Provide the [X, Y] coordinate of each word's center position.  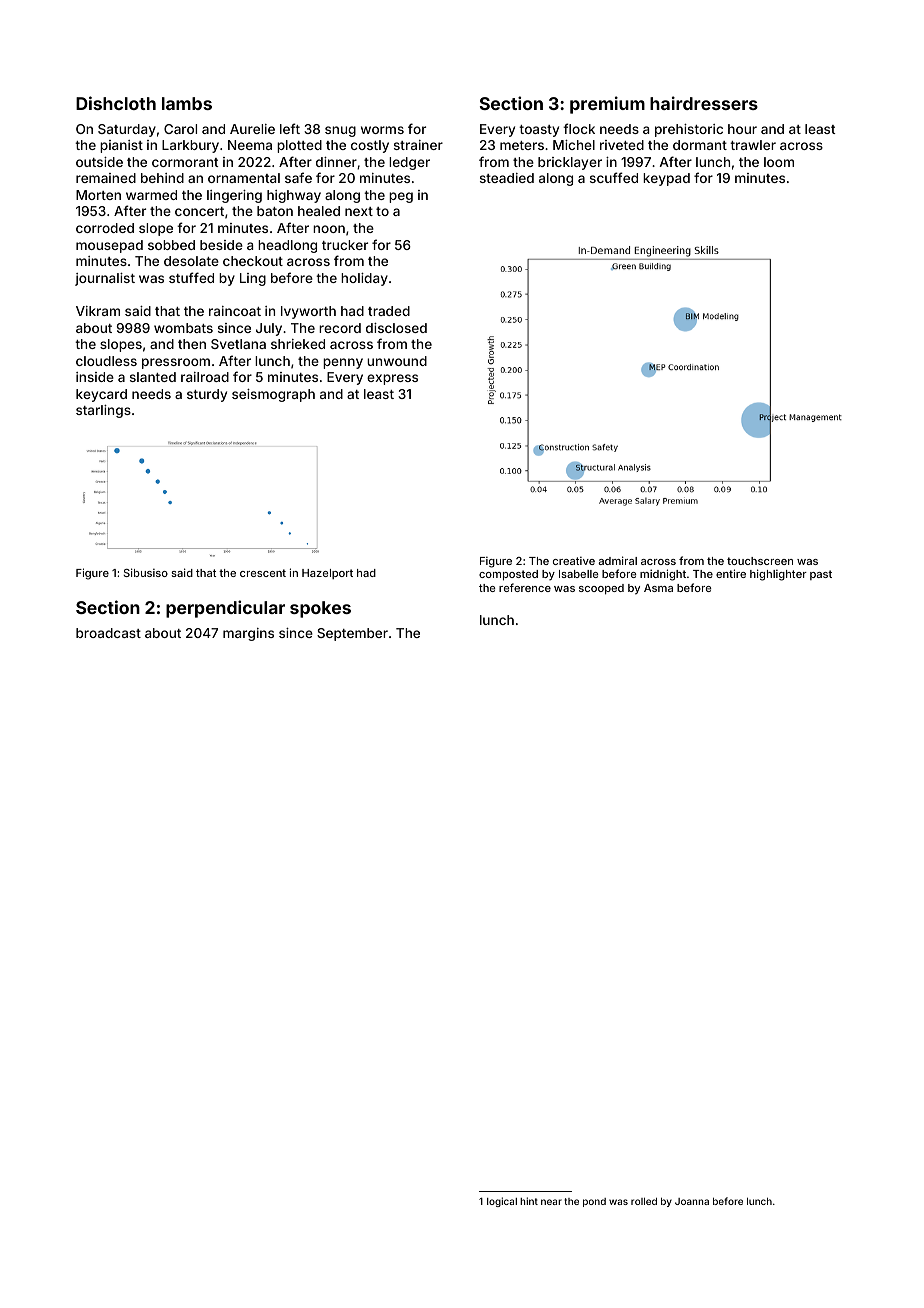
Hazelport [327, 574]
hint [529, 1201]
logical [502, 1202]
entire [731, 573]
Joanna [692, 1201]
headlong [287, 246]
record [340, 328]
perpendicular [225, 609]
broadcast [108, 633]
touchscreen [760, 561]
